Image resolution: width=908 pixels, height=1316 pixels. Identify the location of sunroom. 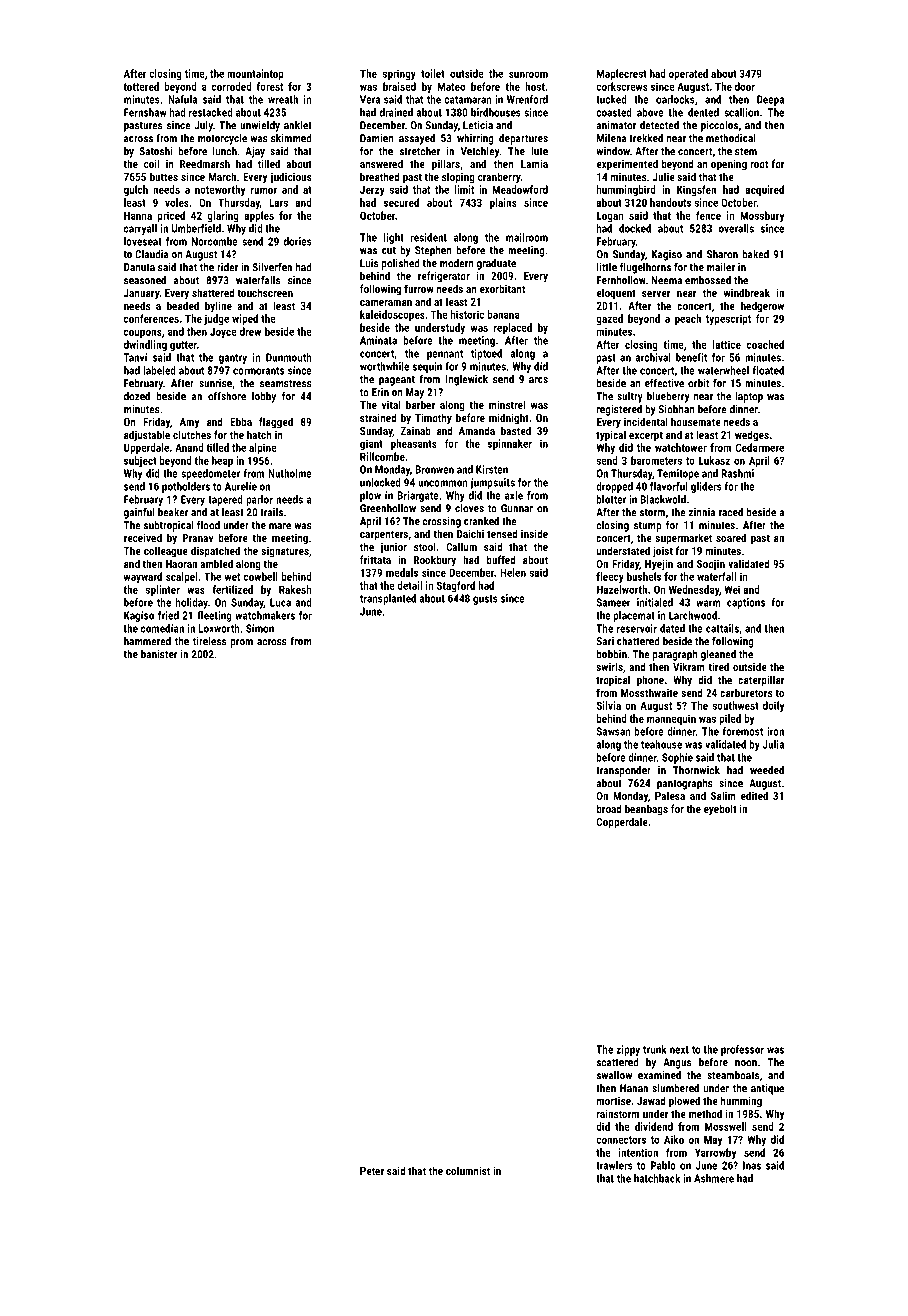
(528, 74).
